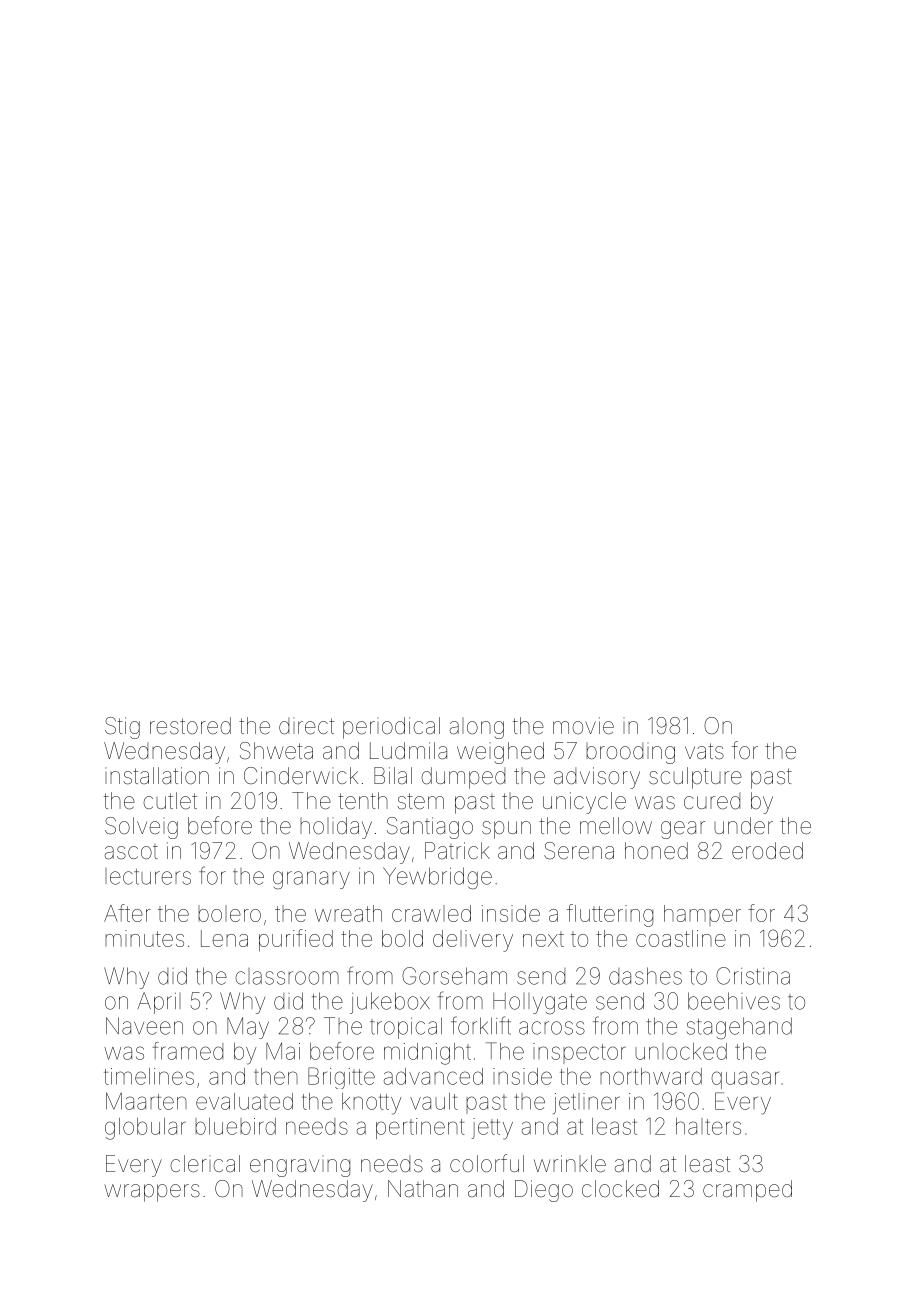  I want to click on wrappers, so click(152, 1193).
